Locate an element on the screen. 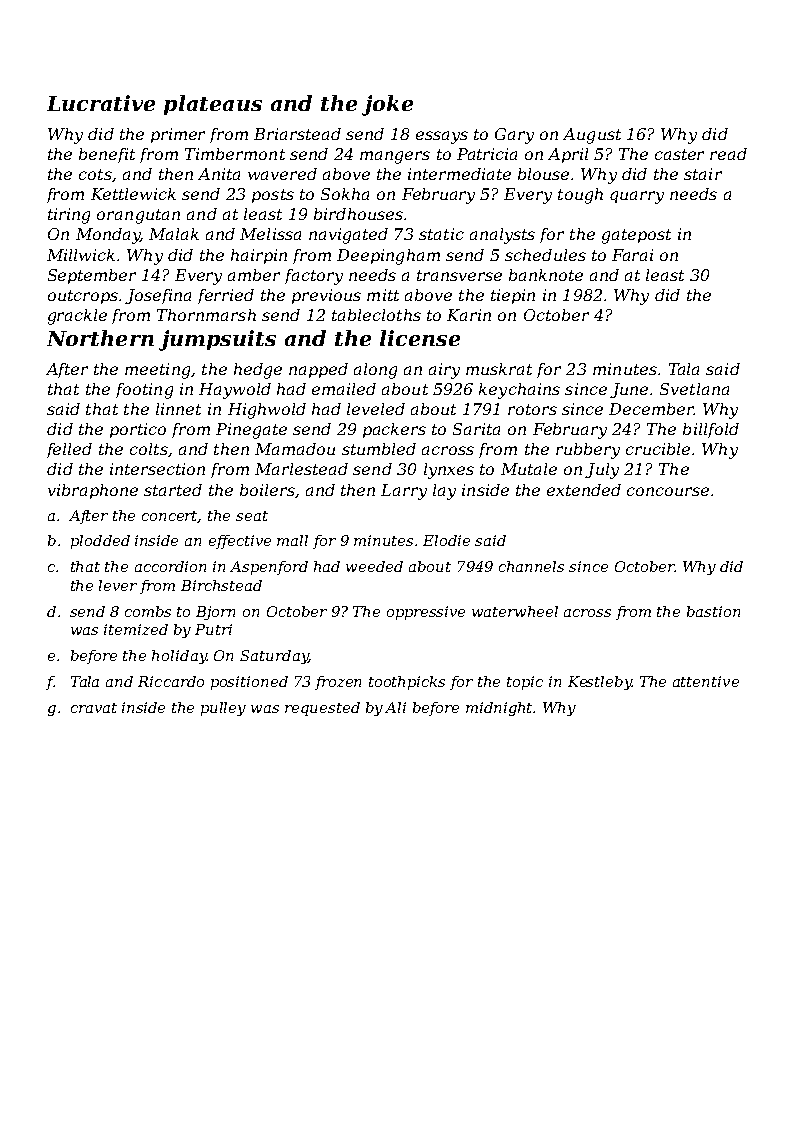  quarry is located at coordinates (637, 197).
